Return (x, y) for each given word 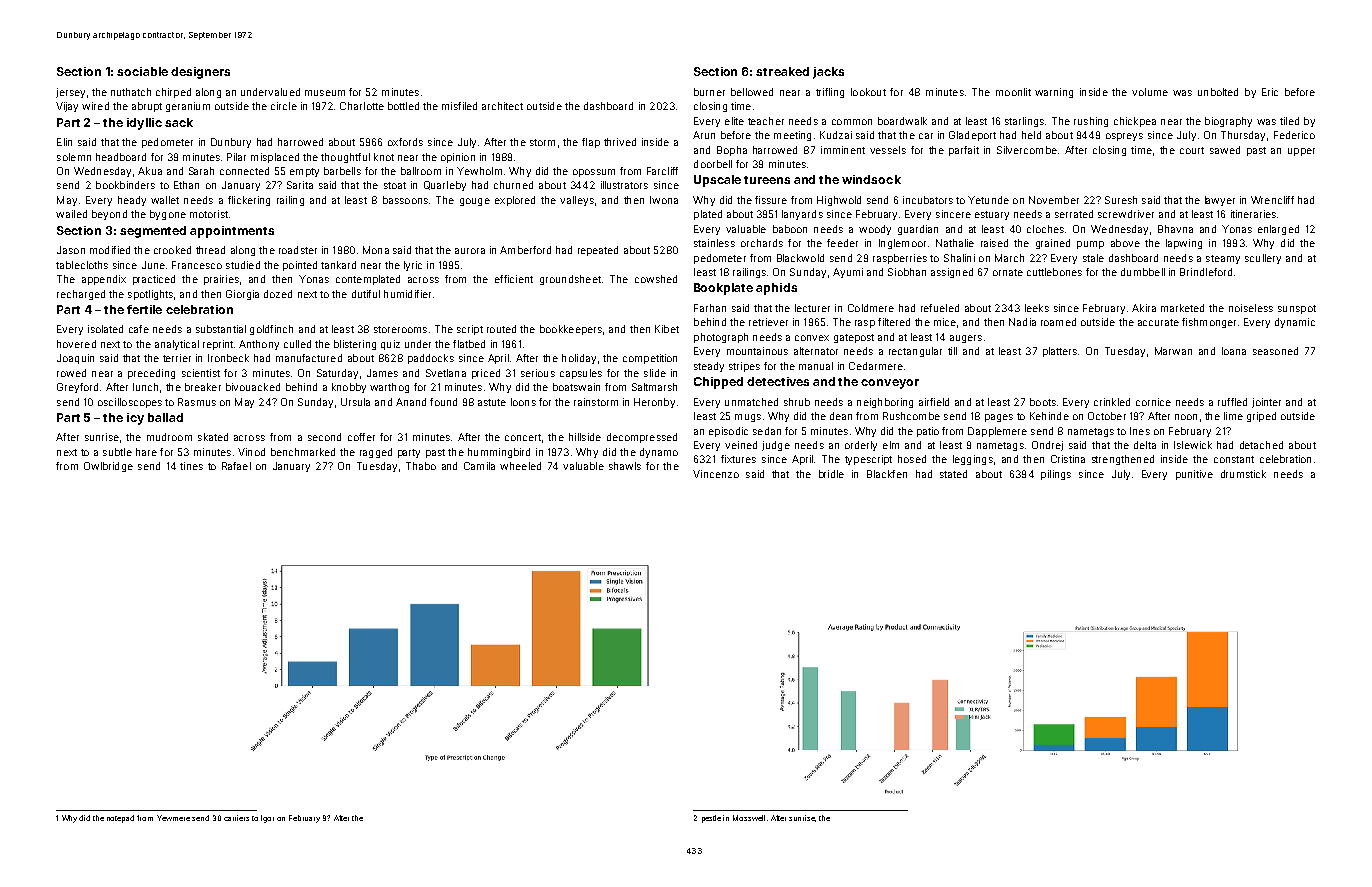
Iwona (664, 200)
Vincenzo (716, 474)
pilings (1056, 475)
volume (1150, 92)
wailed (71, 214)
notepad (120, 819)
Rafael (236, 466)
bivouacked (253, 387)
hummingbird (499, 453)
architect (502, 106)
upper (1301, 152)
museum (325, 93)
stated (953, 474)
